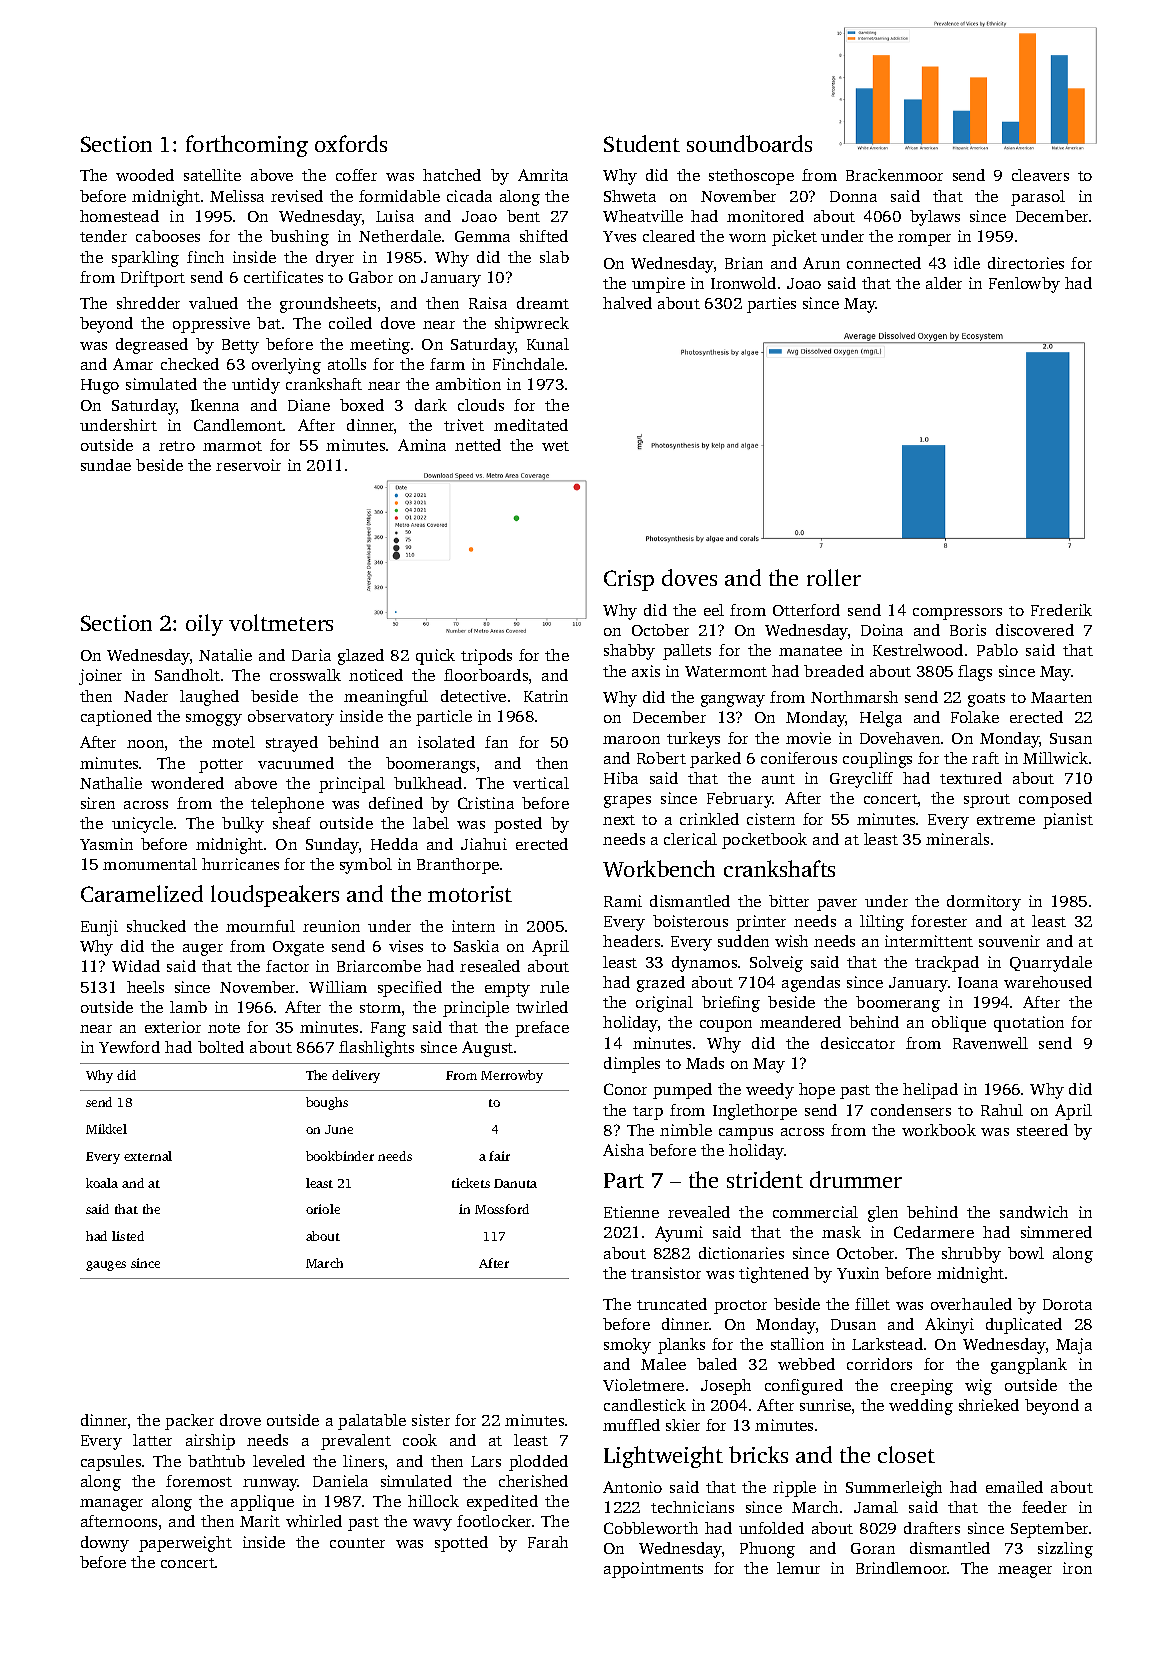  What do you see at coordinates (214, 720) in the page?
I see `smoggy` at bounding box center [214, 720].
